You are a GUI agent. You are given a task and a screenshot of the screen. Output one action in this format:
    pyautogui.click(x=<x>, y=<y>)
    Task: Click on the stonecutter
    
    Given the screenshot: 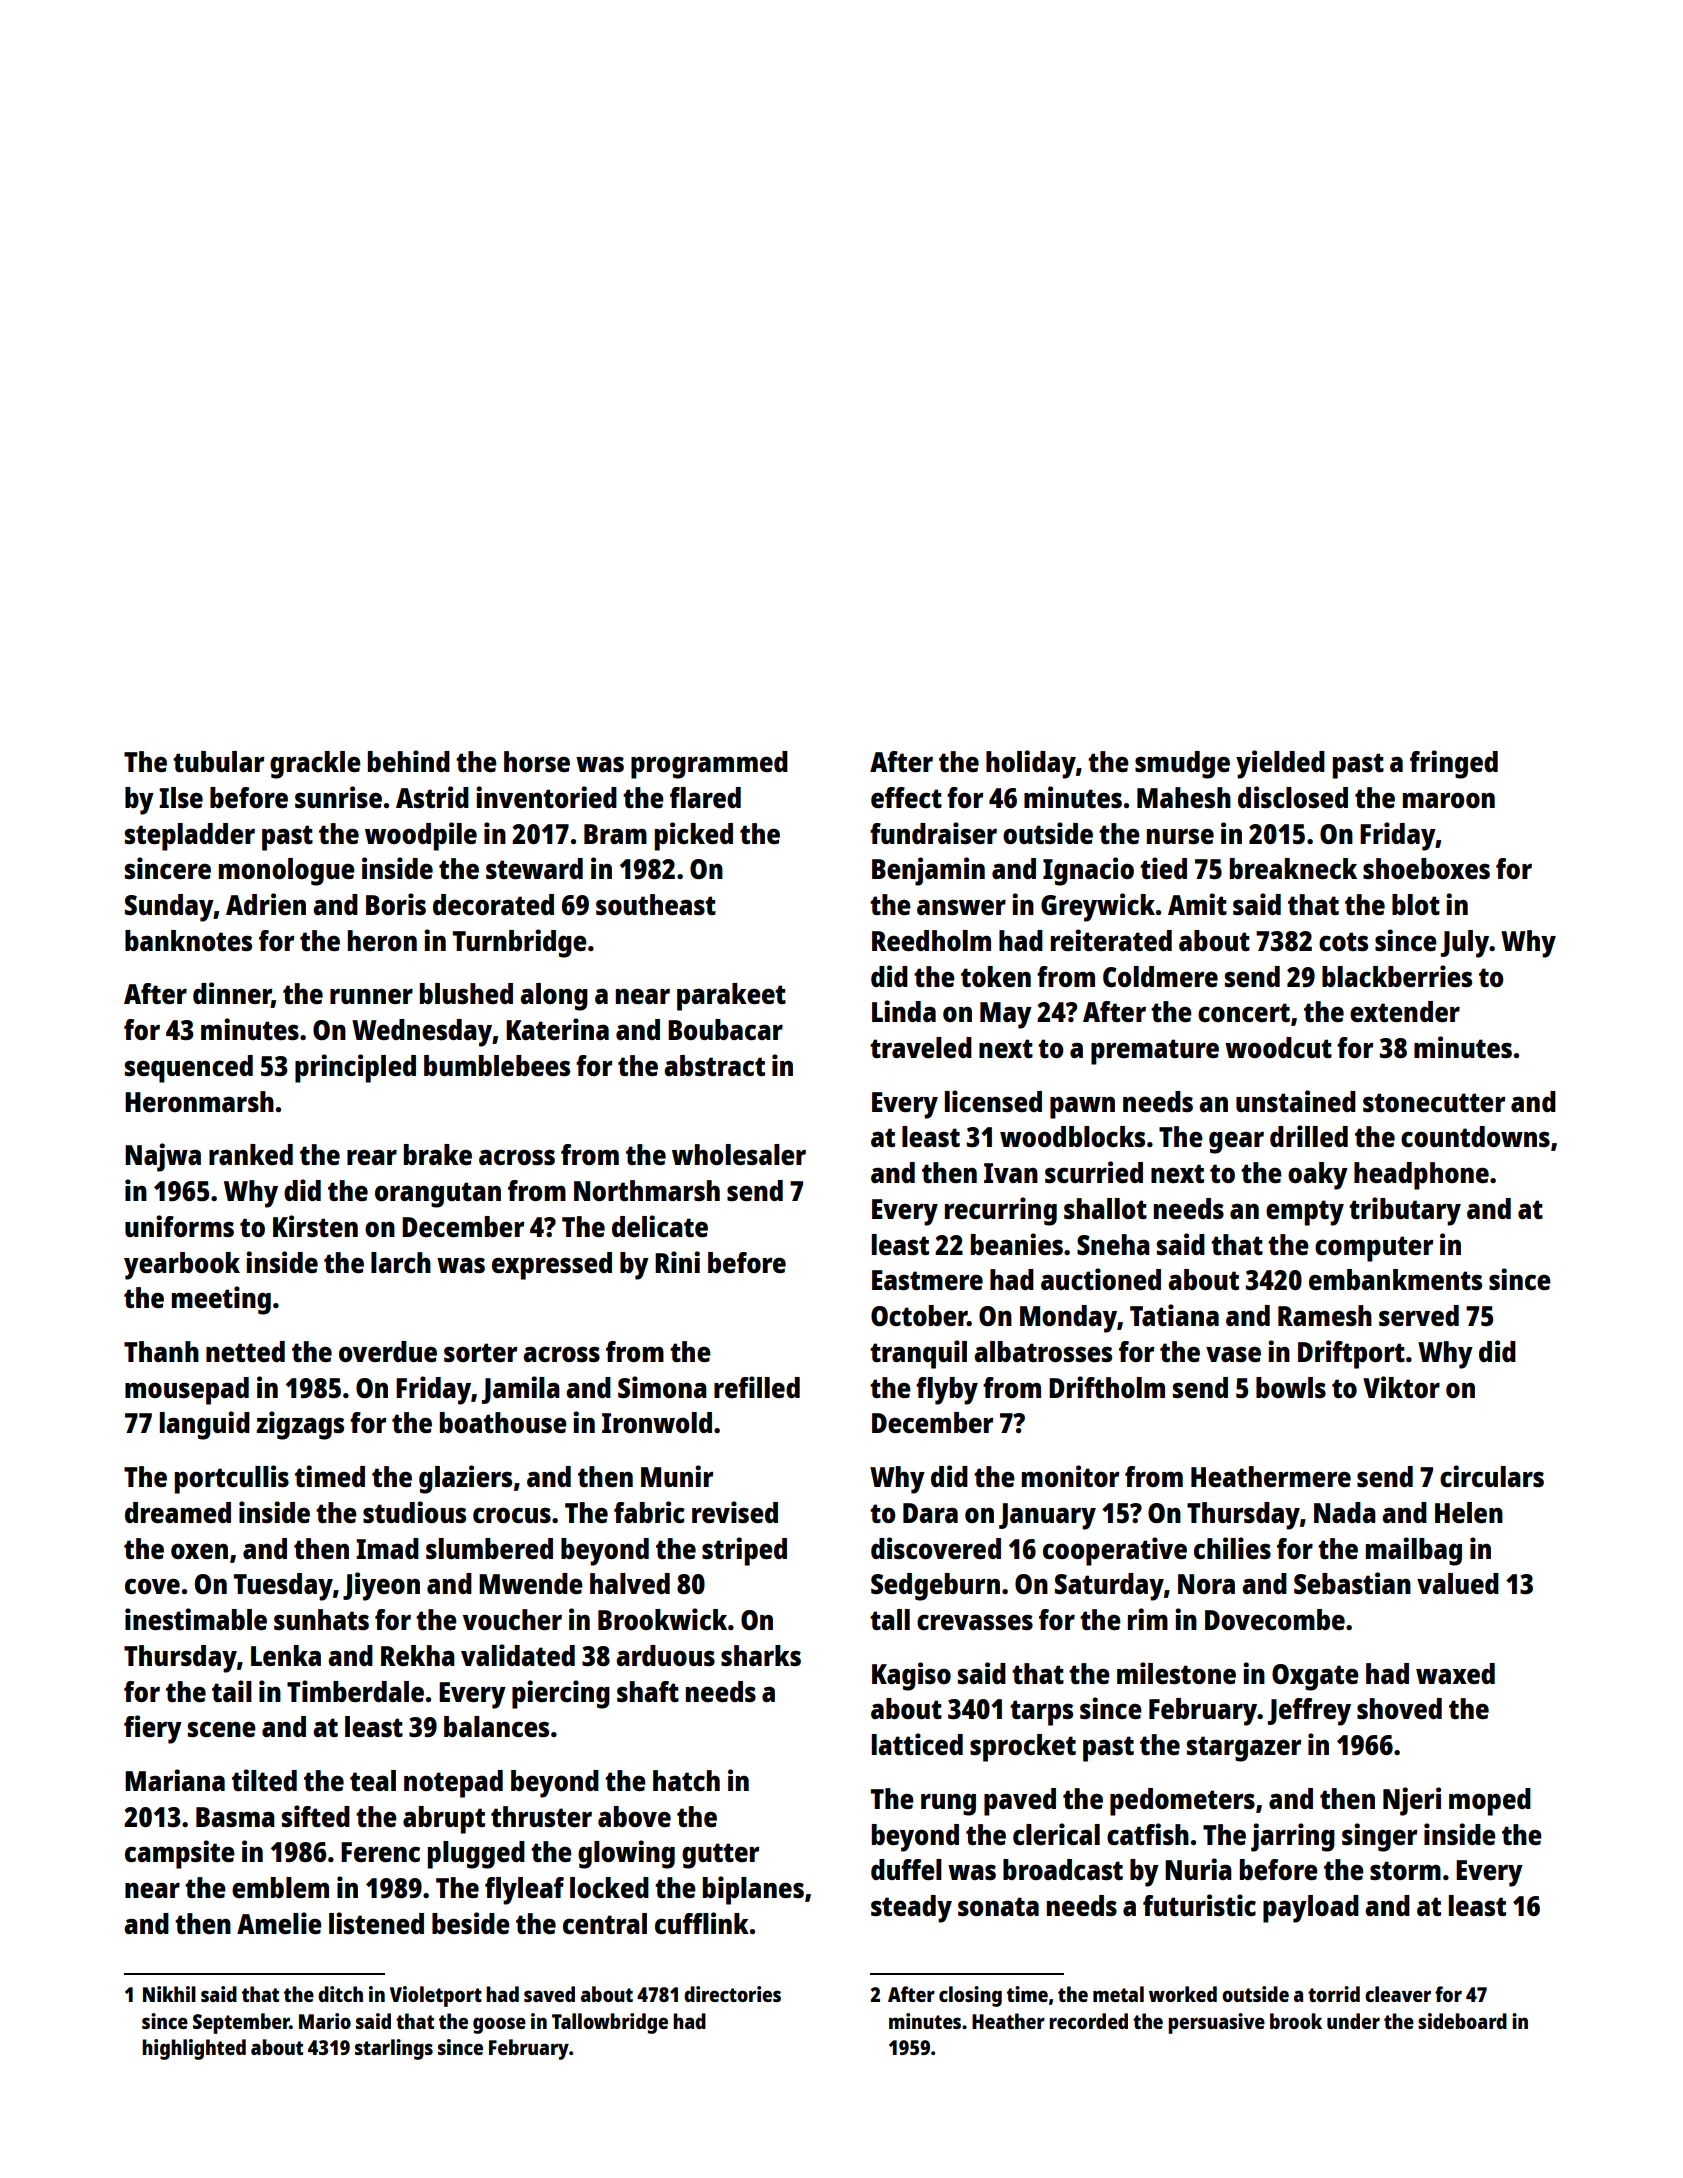 What is the action you would take?
    pyautogui.click(x=1434, y=1102)
